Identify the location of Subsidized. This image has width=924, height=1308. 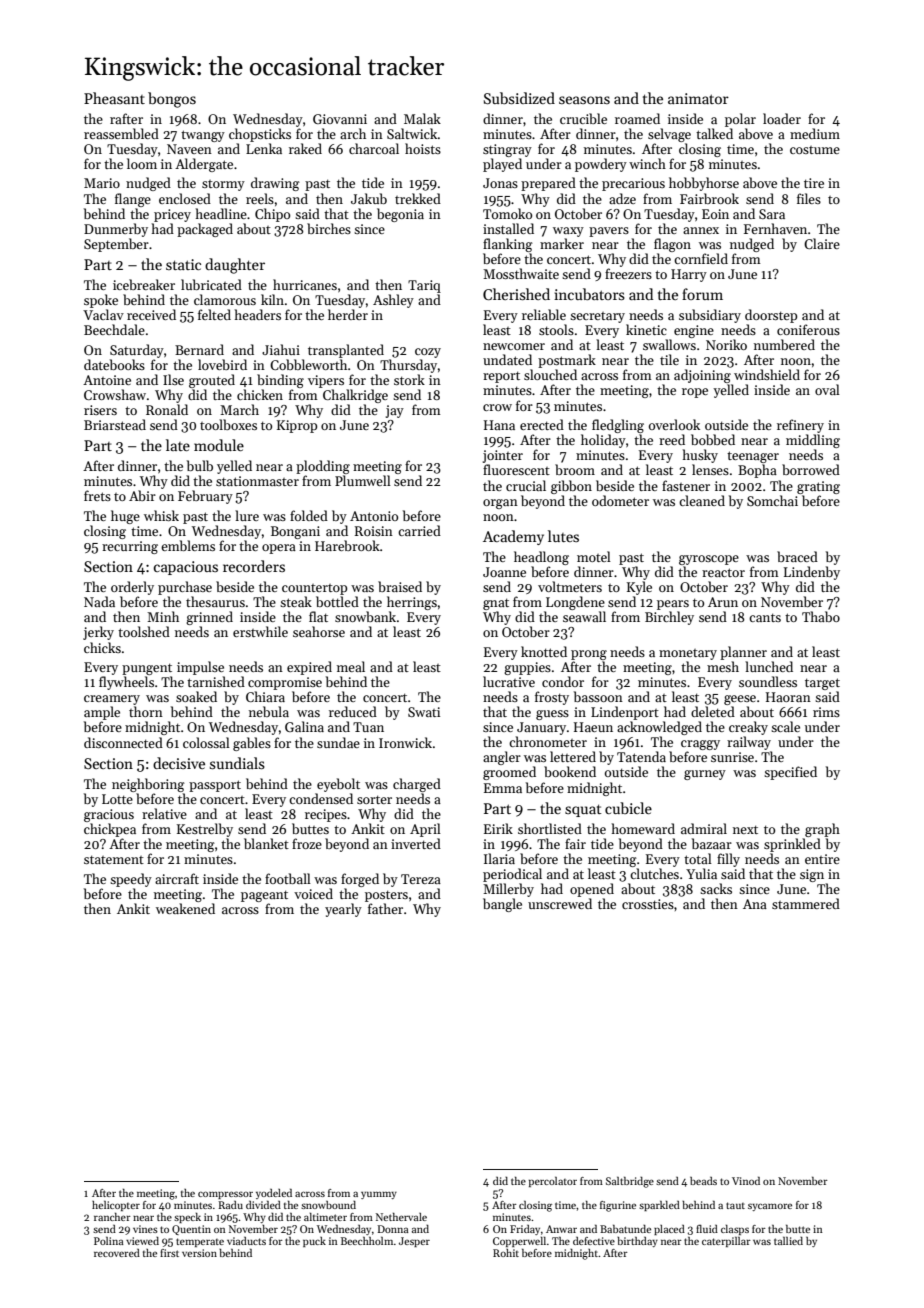
(519, 98).
